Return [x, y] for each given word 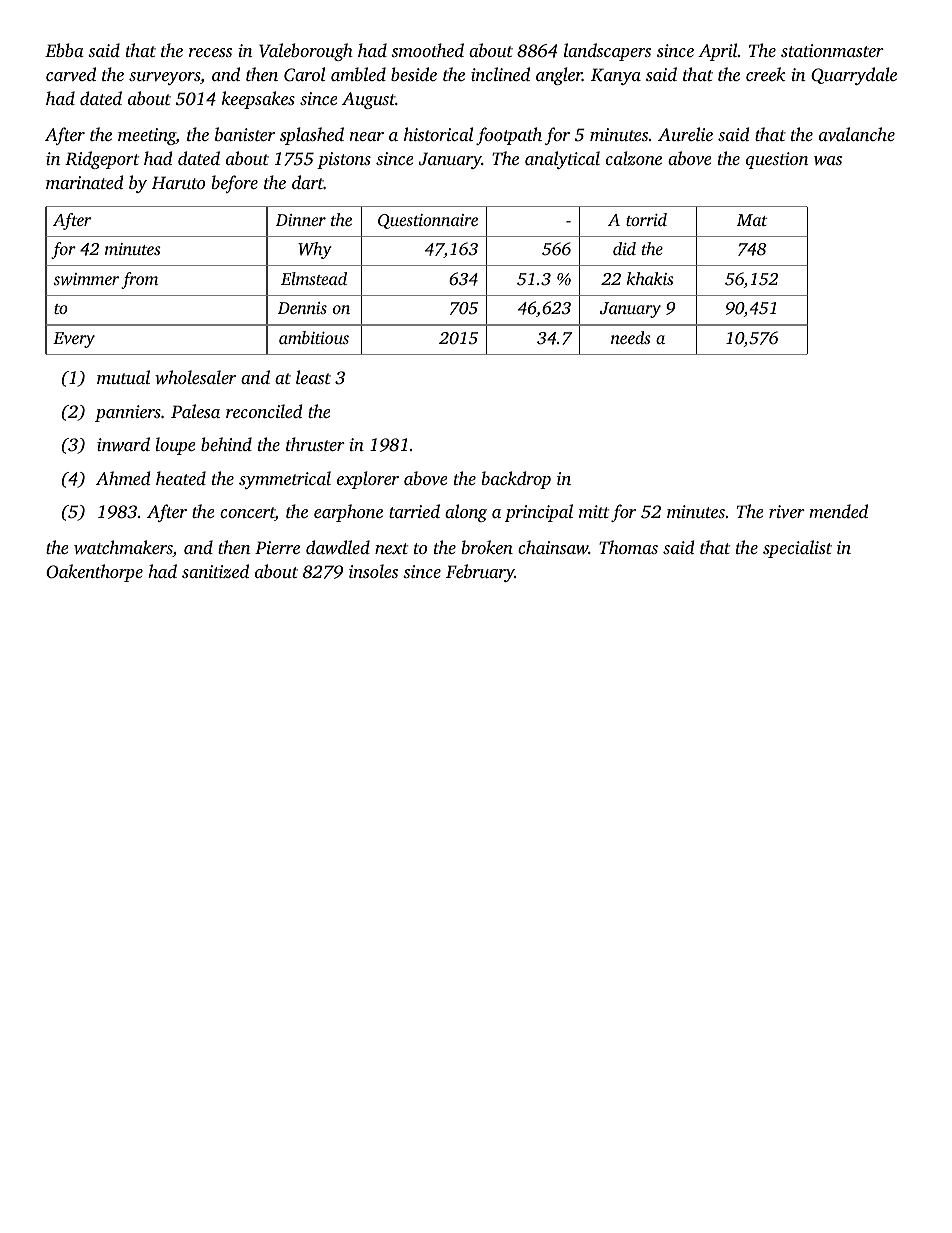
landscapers [607, 52]
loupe [175, 446]
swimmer [86, 279]
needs [631, 337]
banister [245, 134]
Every [74, 340]
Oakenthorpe [94, 573]
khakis [650, 278]
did [624, 248]
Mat [752, 220]
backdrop [516, 480]
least [313, 377]
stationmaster [832, 50]
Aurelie [685, 134]
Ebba [64, 50]
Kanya [616, 76]
